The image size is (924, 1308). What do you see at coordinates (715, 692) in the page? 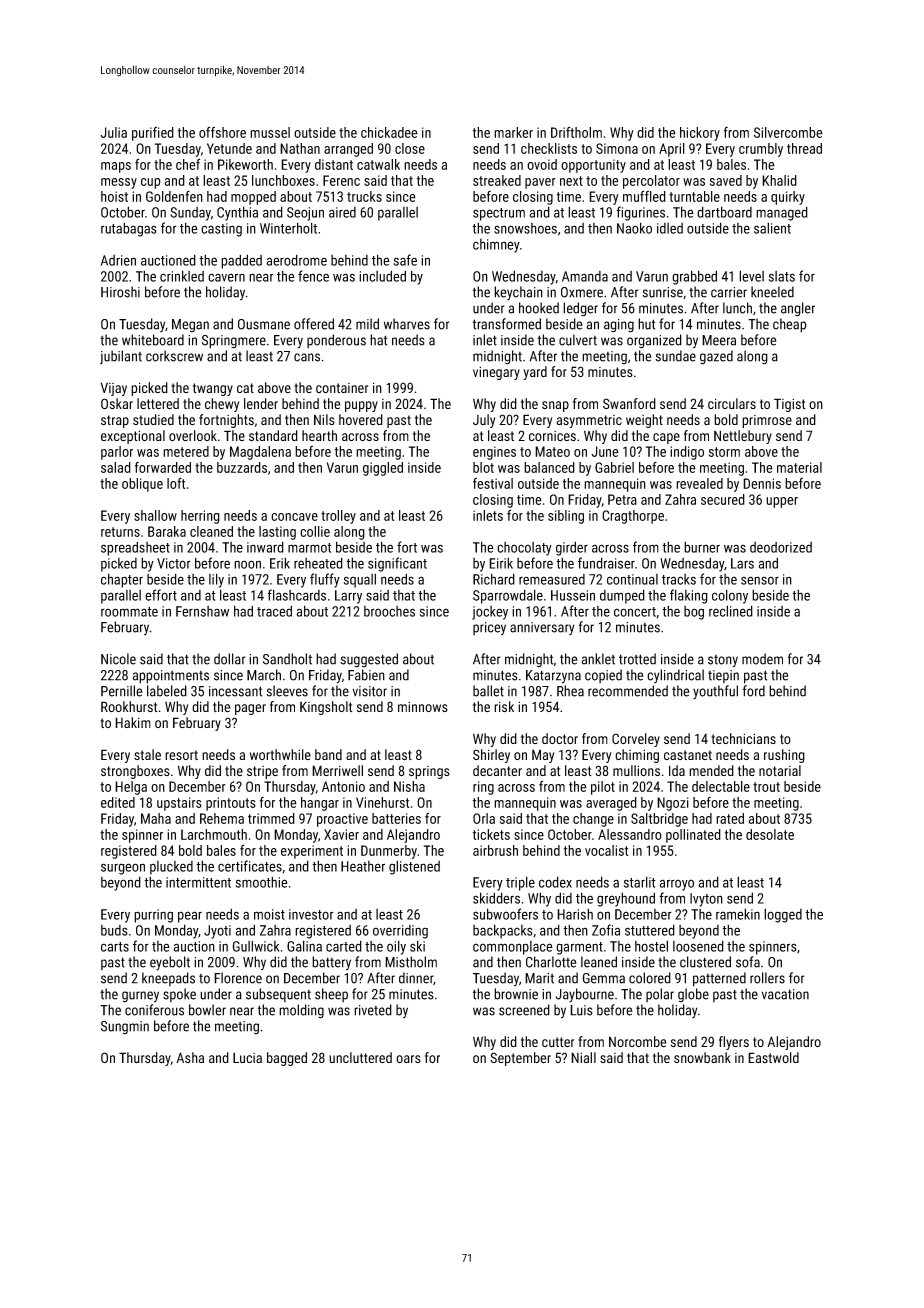
I see `youthful` at bounding box center [715, 692].
